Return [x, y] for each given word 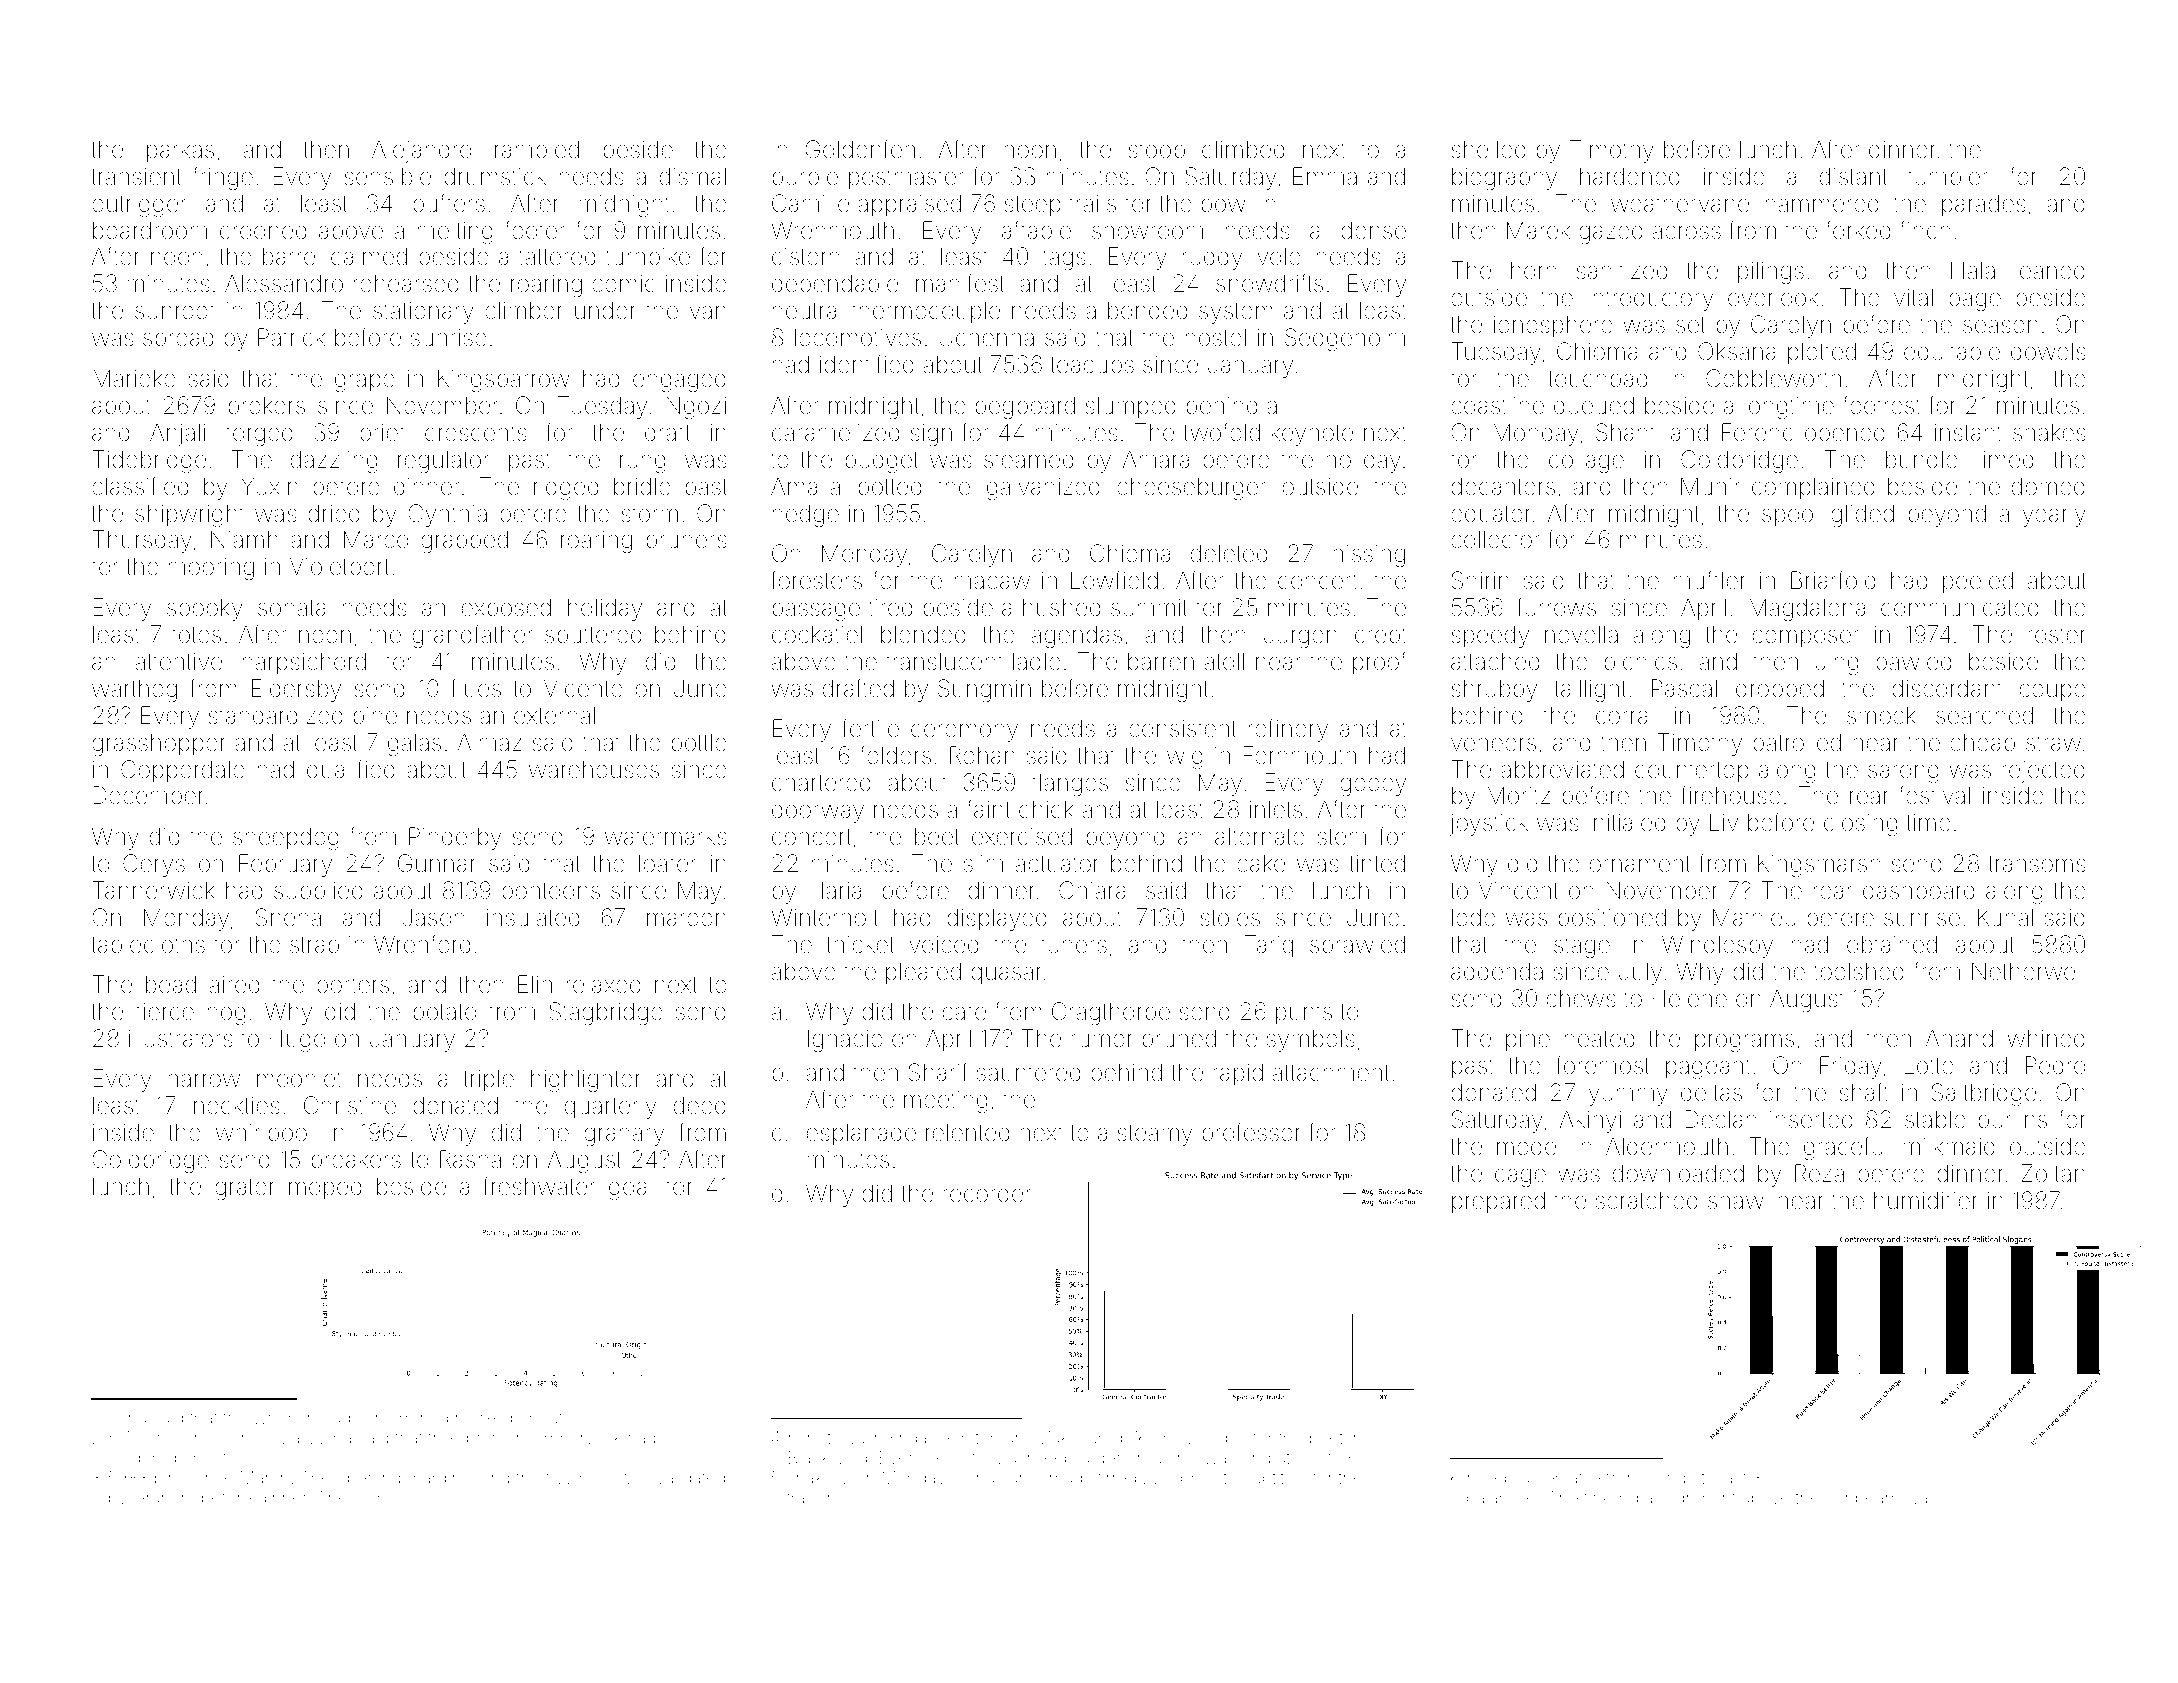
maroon [686, 919]
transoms [2037, 864]
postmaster [906, 179]
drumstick [495, 176]
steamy [1154, 1135]
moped [325, 1189]
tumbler [1948, 177]
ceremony [964, 732]
